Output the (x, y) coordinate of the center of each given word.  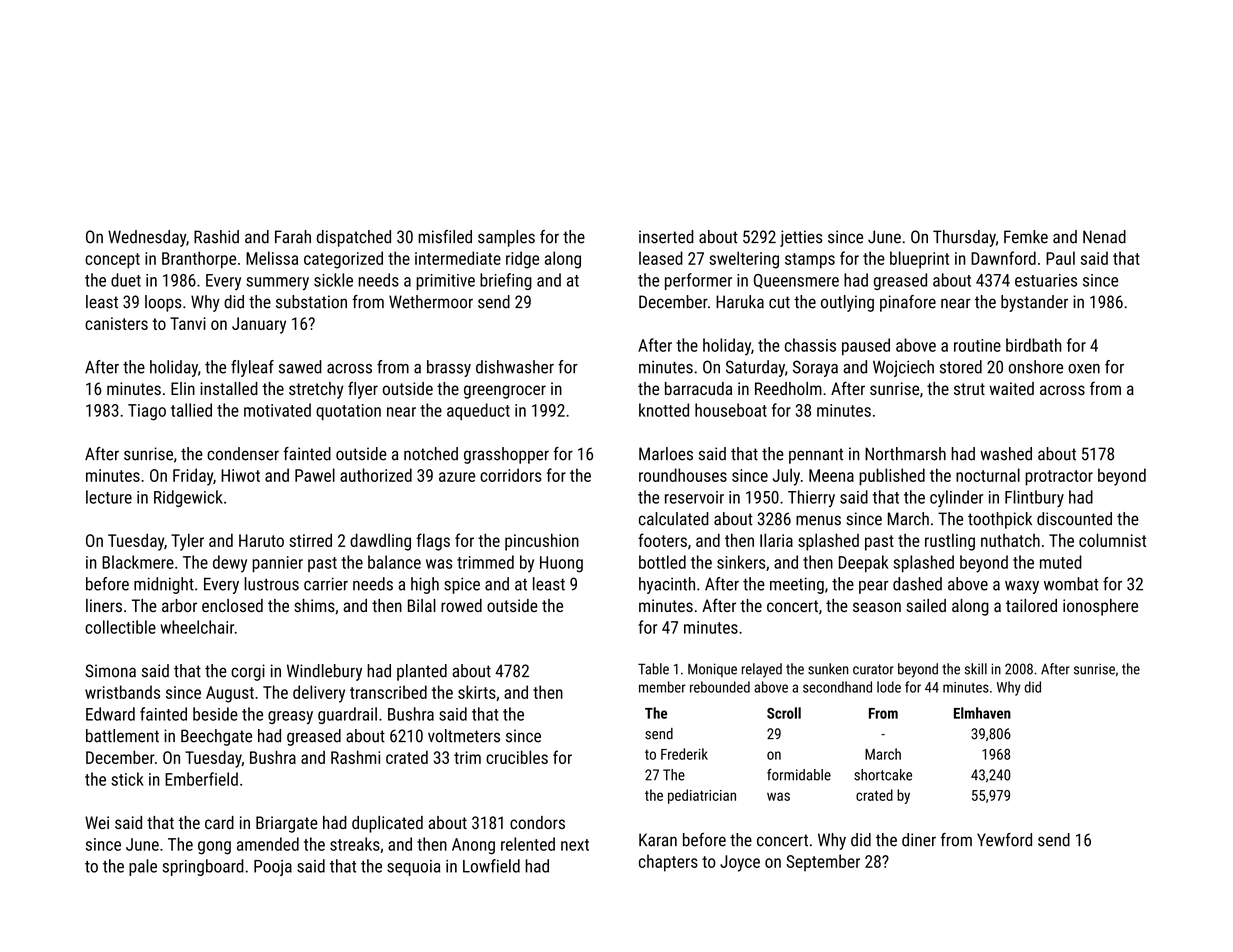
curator (873, 669)
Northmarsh (905, 454)
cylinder (956, 498)
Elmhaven (982, 713)
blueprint (919, 260)
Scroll (784, 713)
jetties (801, 238)
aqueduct (478, 411)
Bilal (422, 605)
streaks (355, 844)
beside (215, 714)
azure (457, 477)
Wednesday (147, 238)
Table (653, 669)
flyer (363, 390)
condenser (243, 454)
